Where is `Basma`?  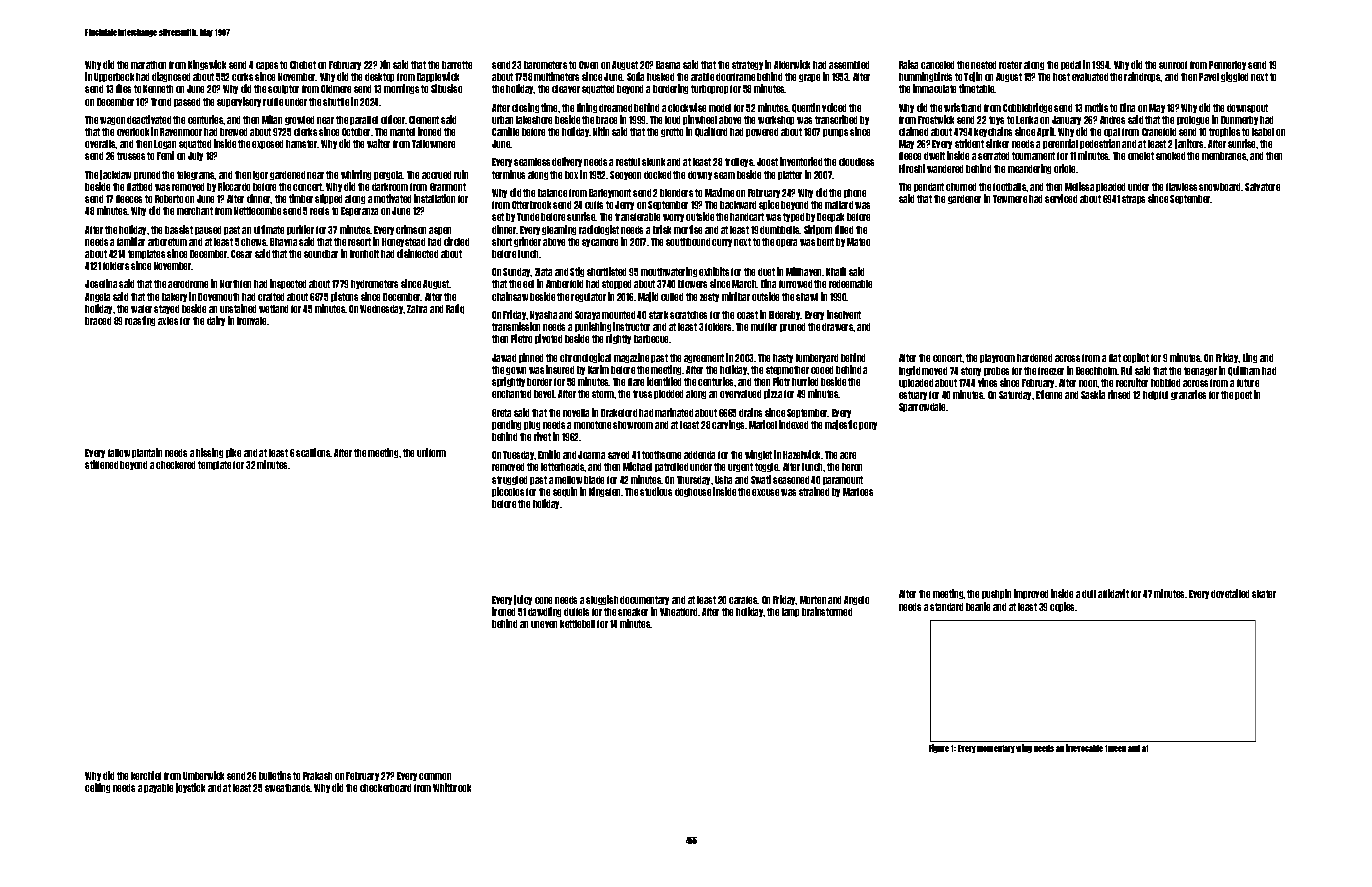 Basma is located at coordinates (668, 65).
